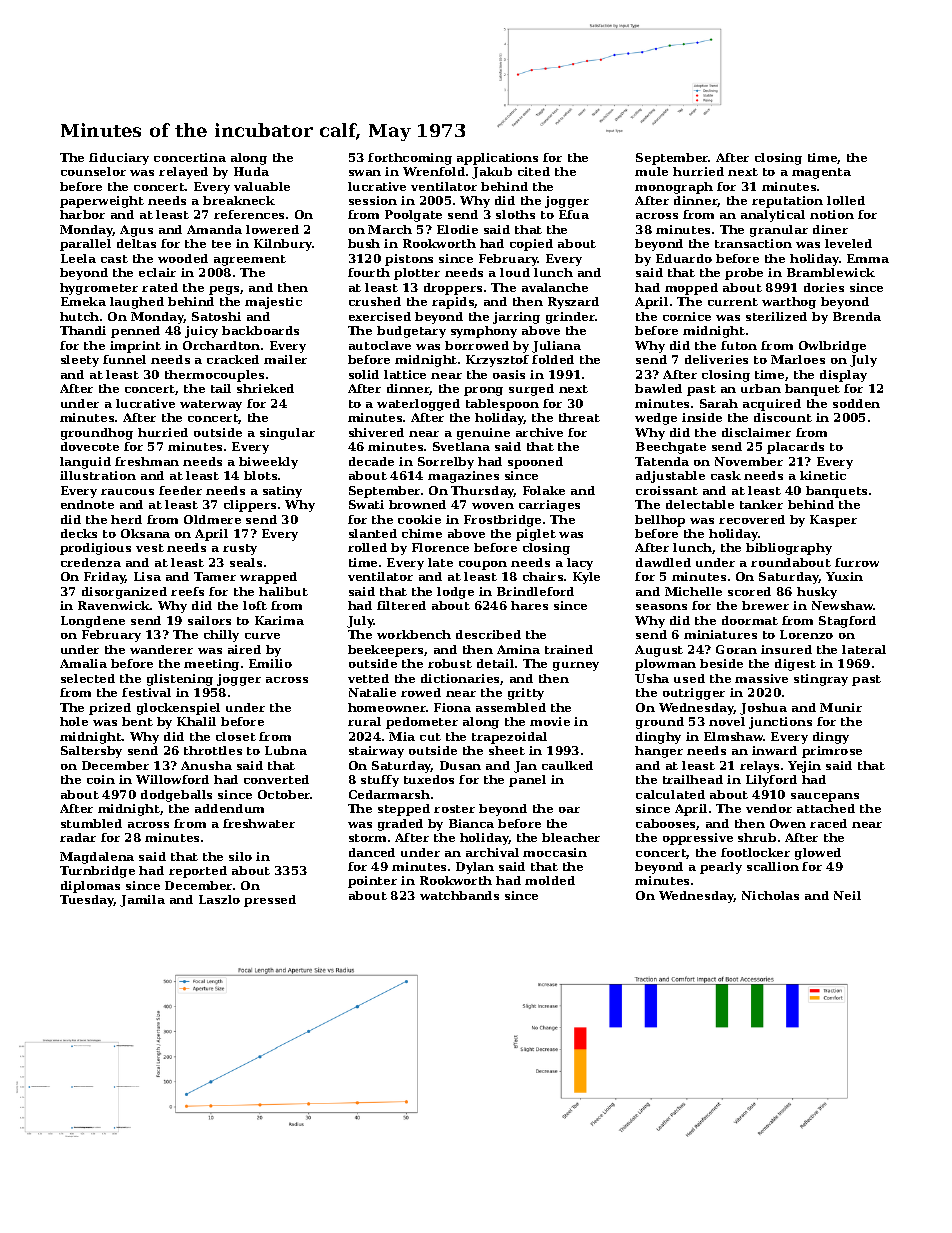 The height and width of the image is (1233, 952). I want to click on Neil, so click(847, 895).
